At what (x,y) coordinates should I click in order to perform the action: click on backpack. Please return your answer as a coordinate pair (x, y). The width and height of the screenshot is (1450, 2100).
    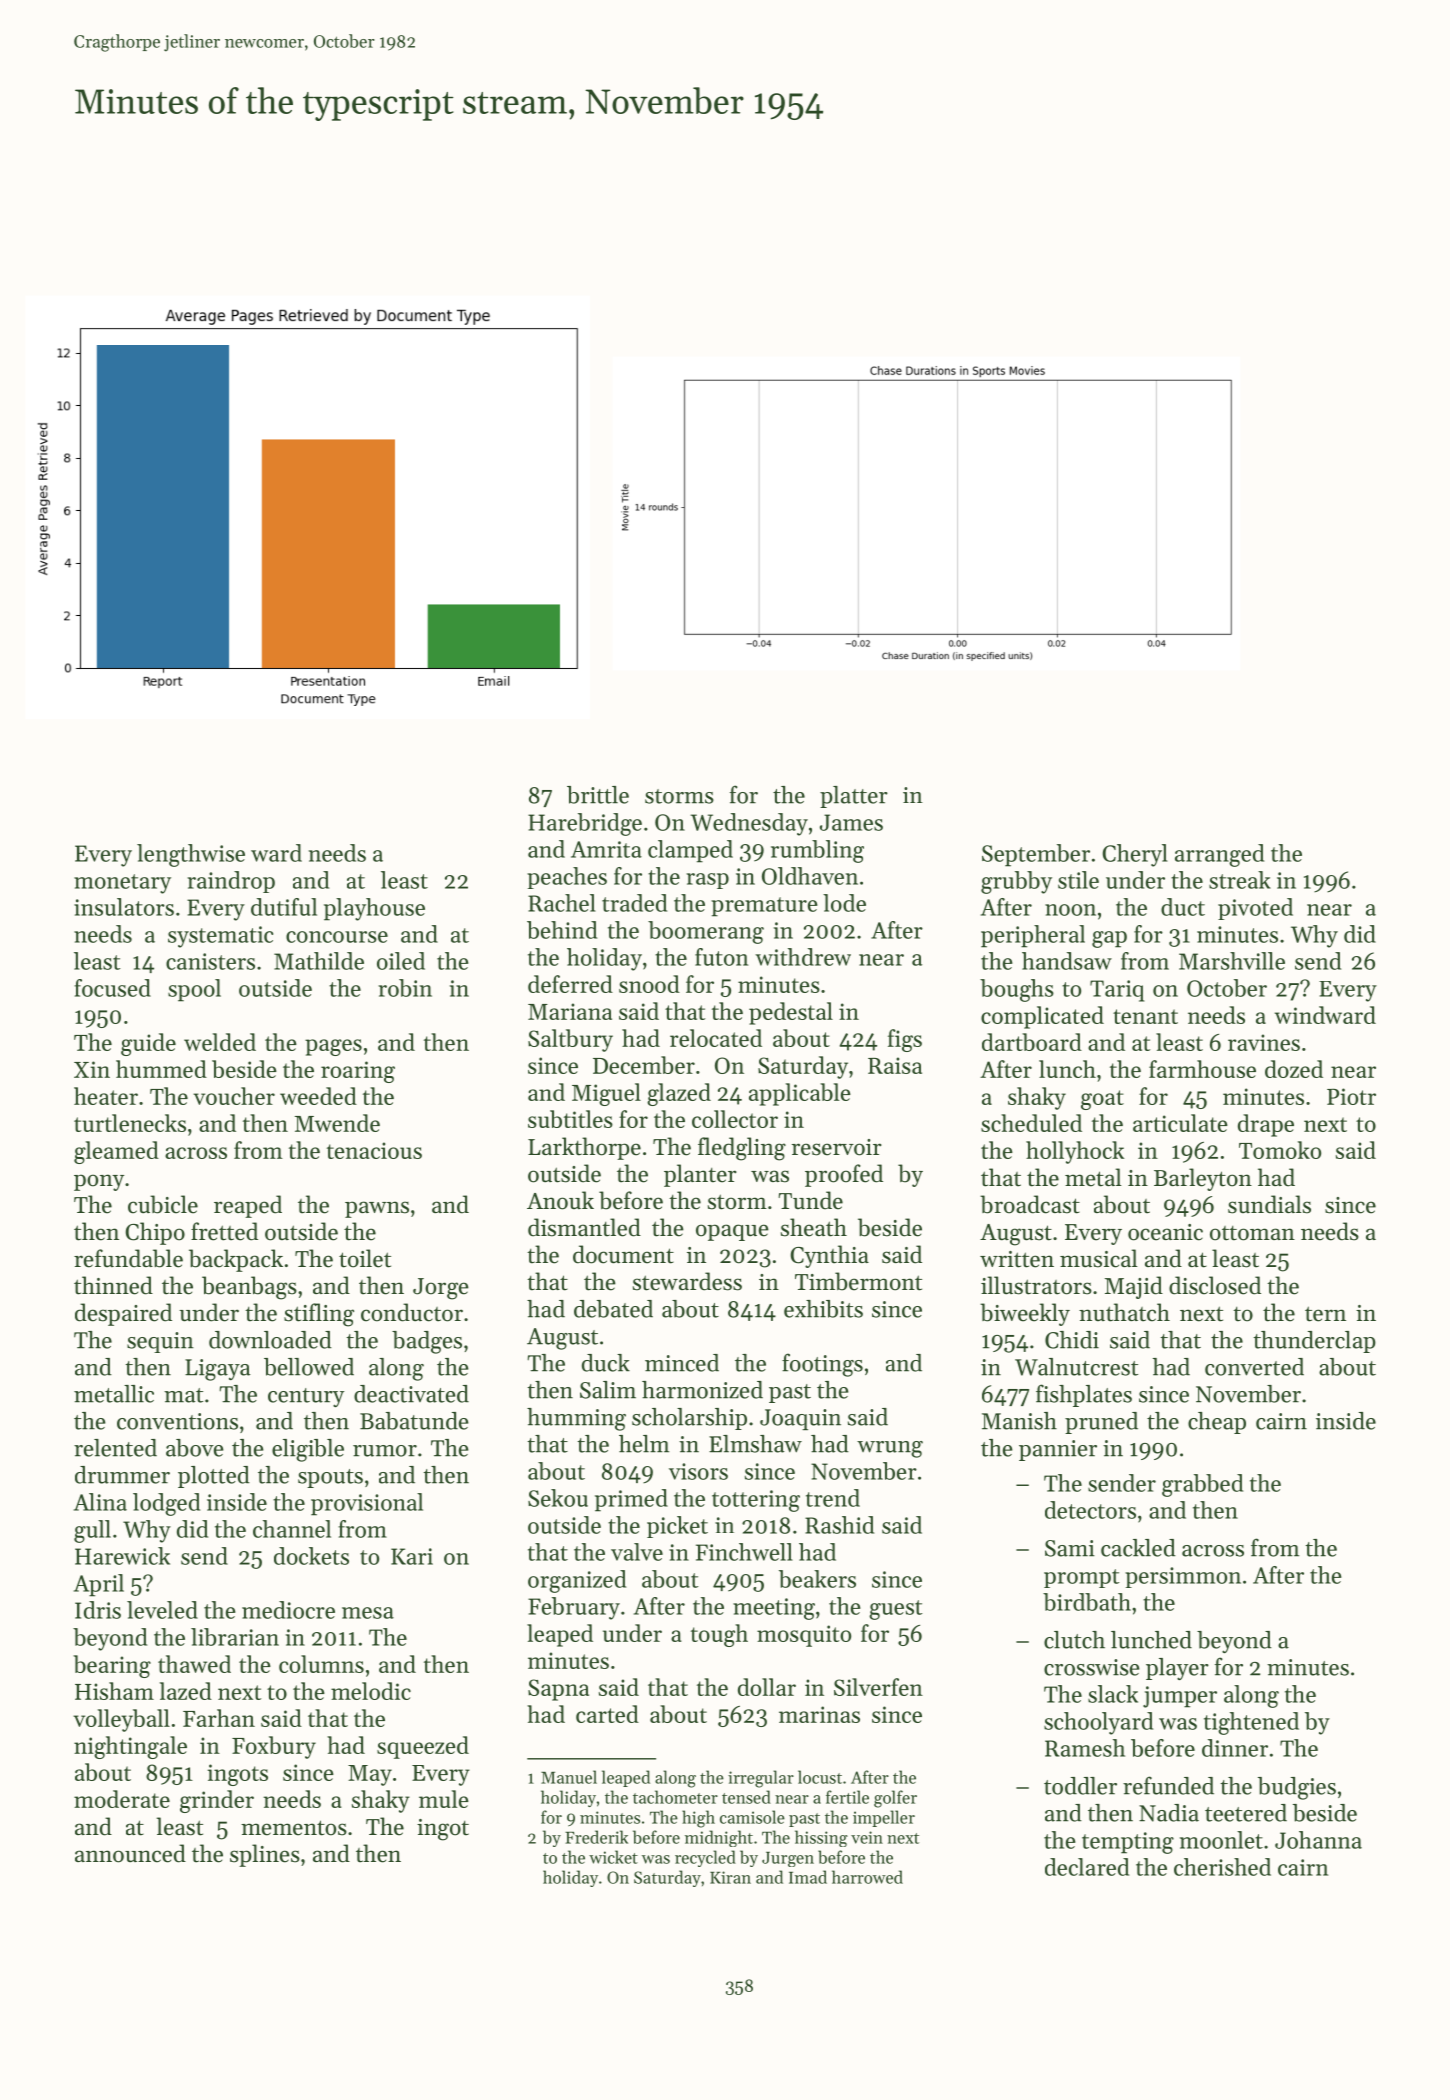
    Looking at the image, I should click on (236, 1260).
